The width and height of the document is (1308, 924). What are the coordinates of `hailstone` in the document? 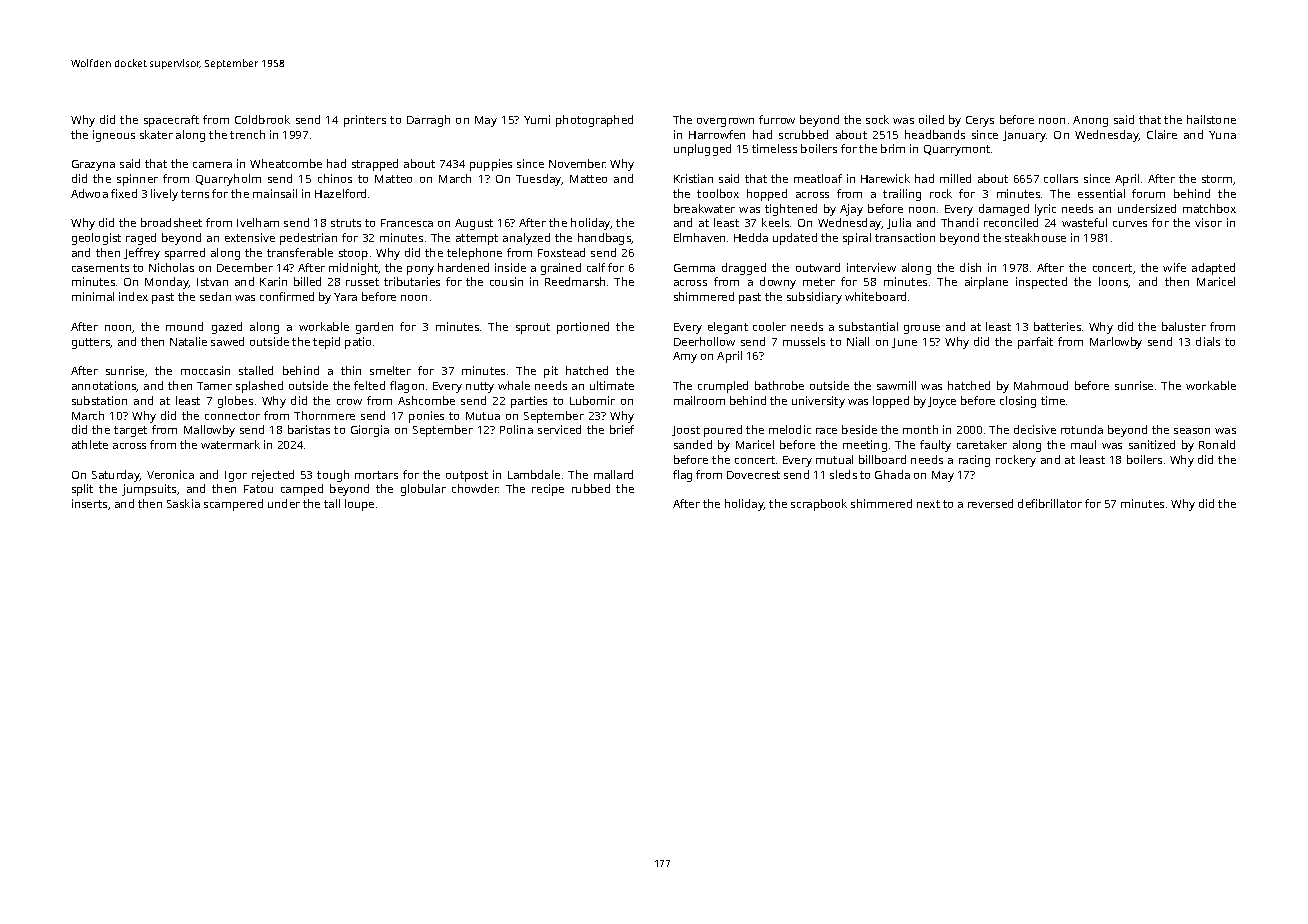 It's located at (1211, 119).
